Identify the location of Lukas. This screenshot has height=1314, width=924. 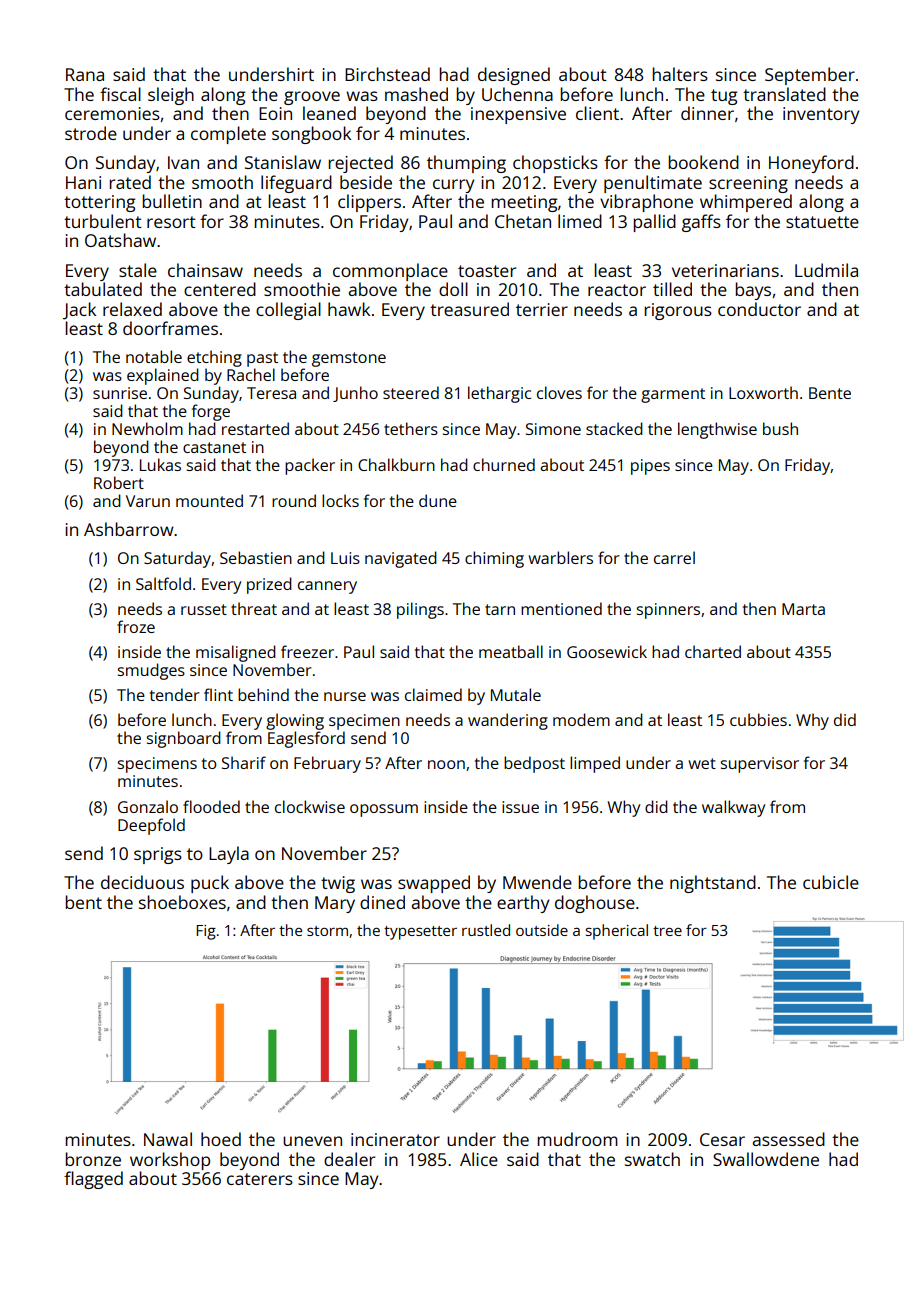
(160, 464).
